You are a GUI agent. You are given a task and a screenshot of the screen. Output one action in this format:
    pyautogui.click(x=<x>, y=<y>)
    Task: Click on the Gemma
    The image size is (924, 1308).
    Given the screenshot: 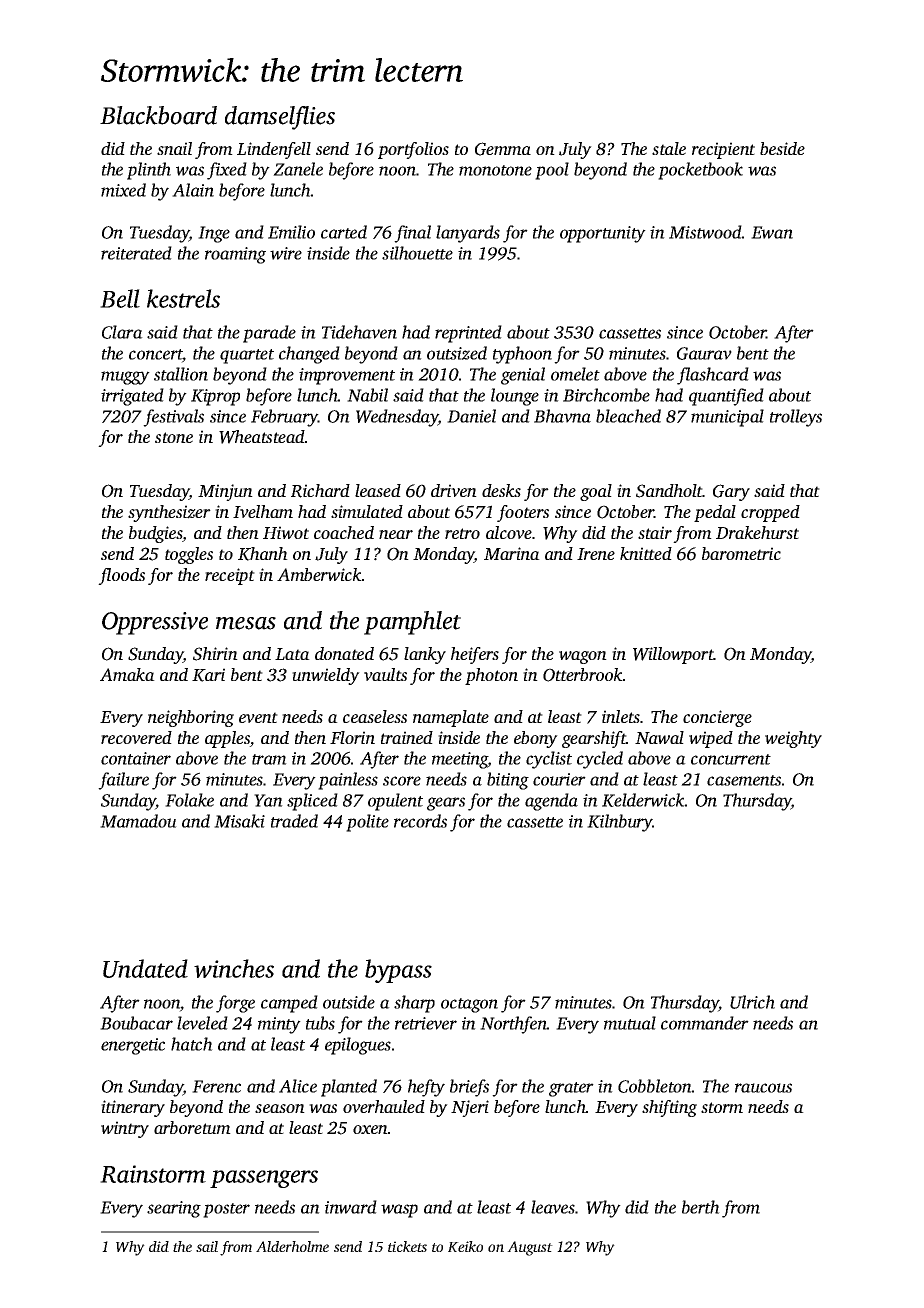 What is the action you would take?
    pyautogui.click(x=503, y=149)
